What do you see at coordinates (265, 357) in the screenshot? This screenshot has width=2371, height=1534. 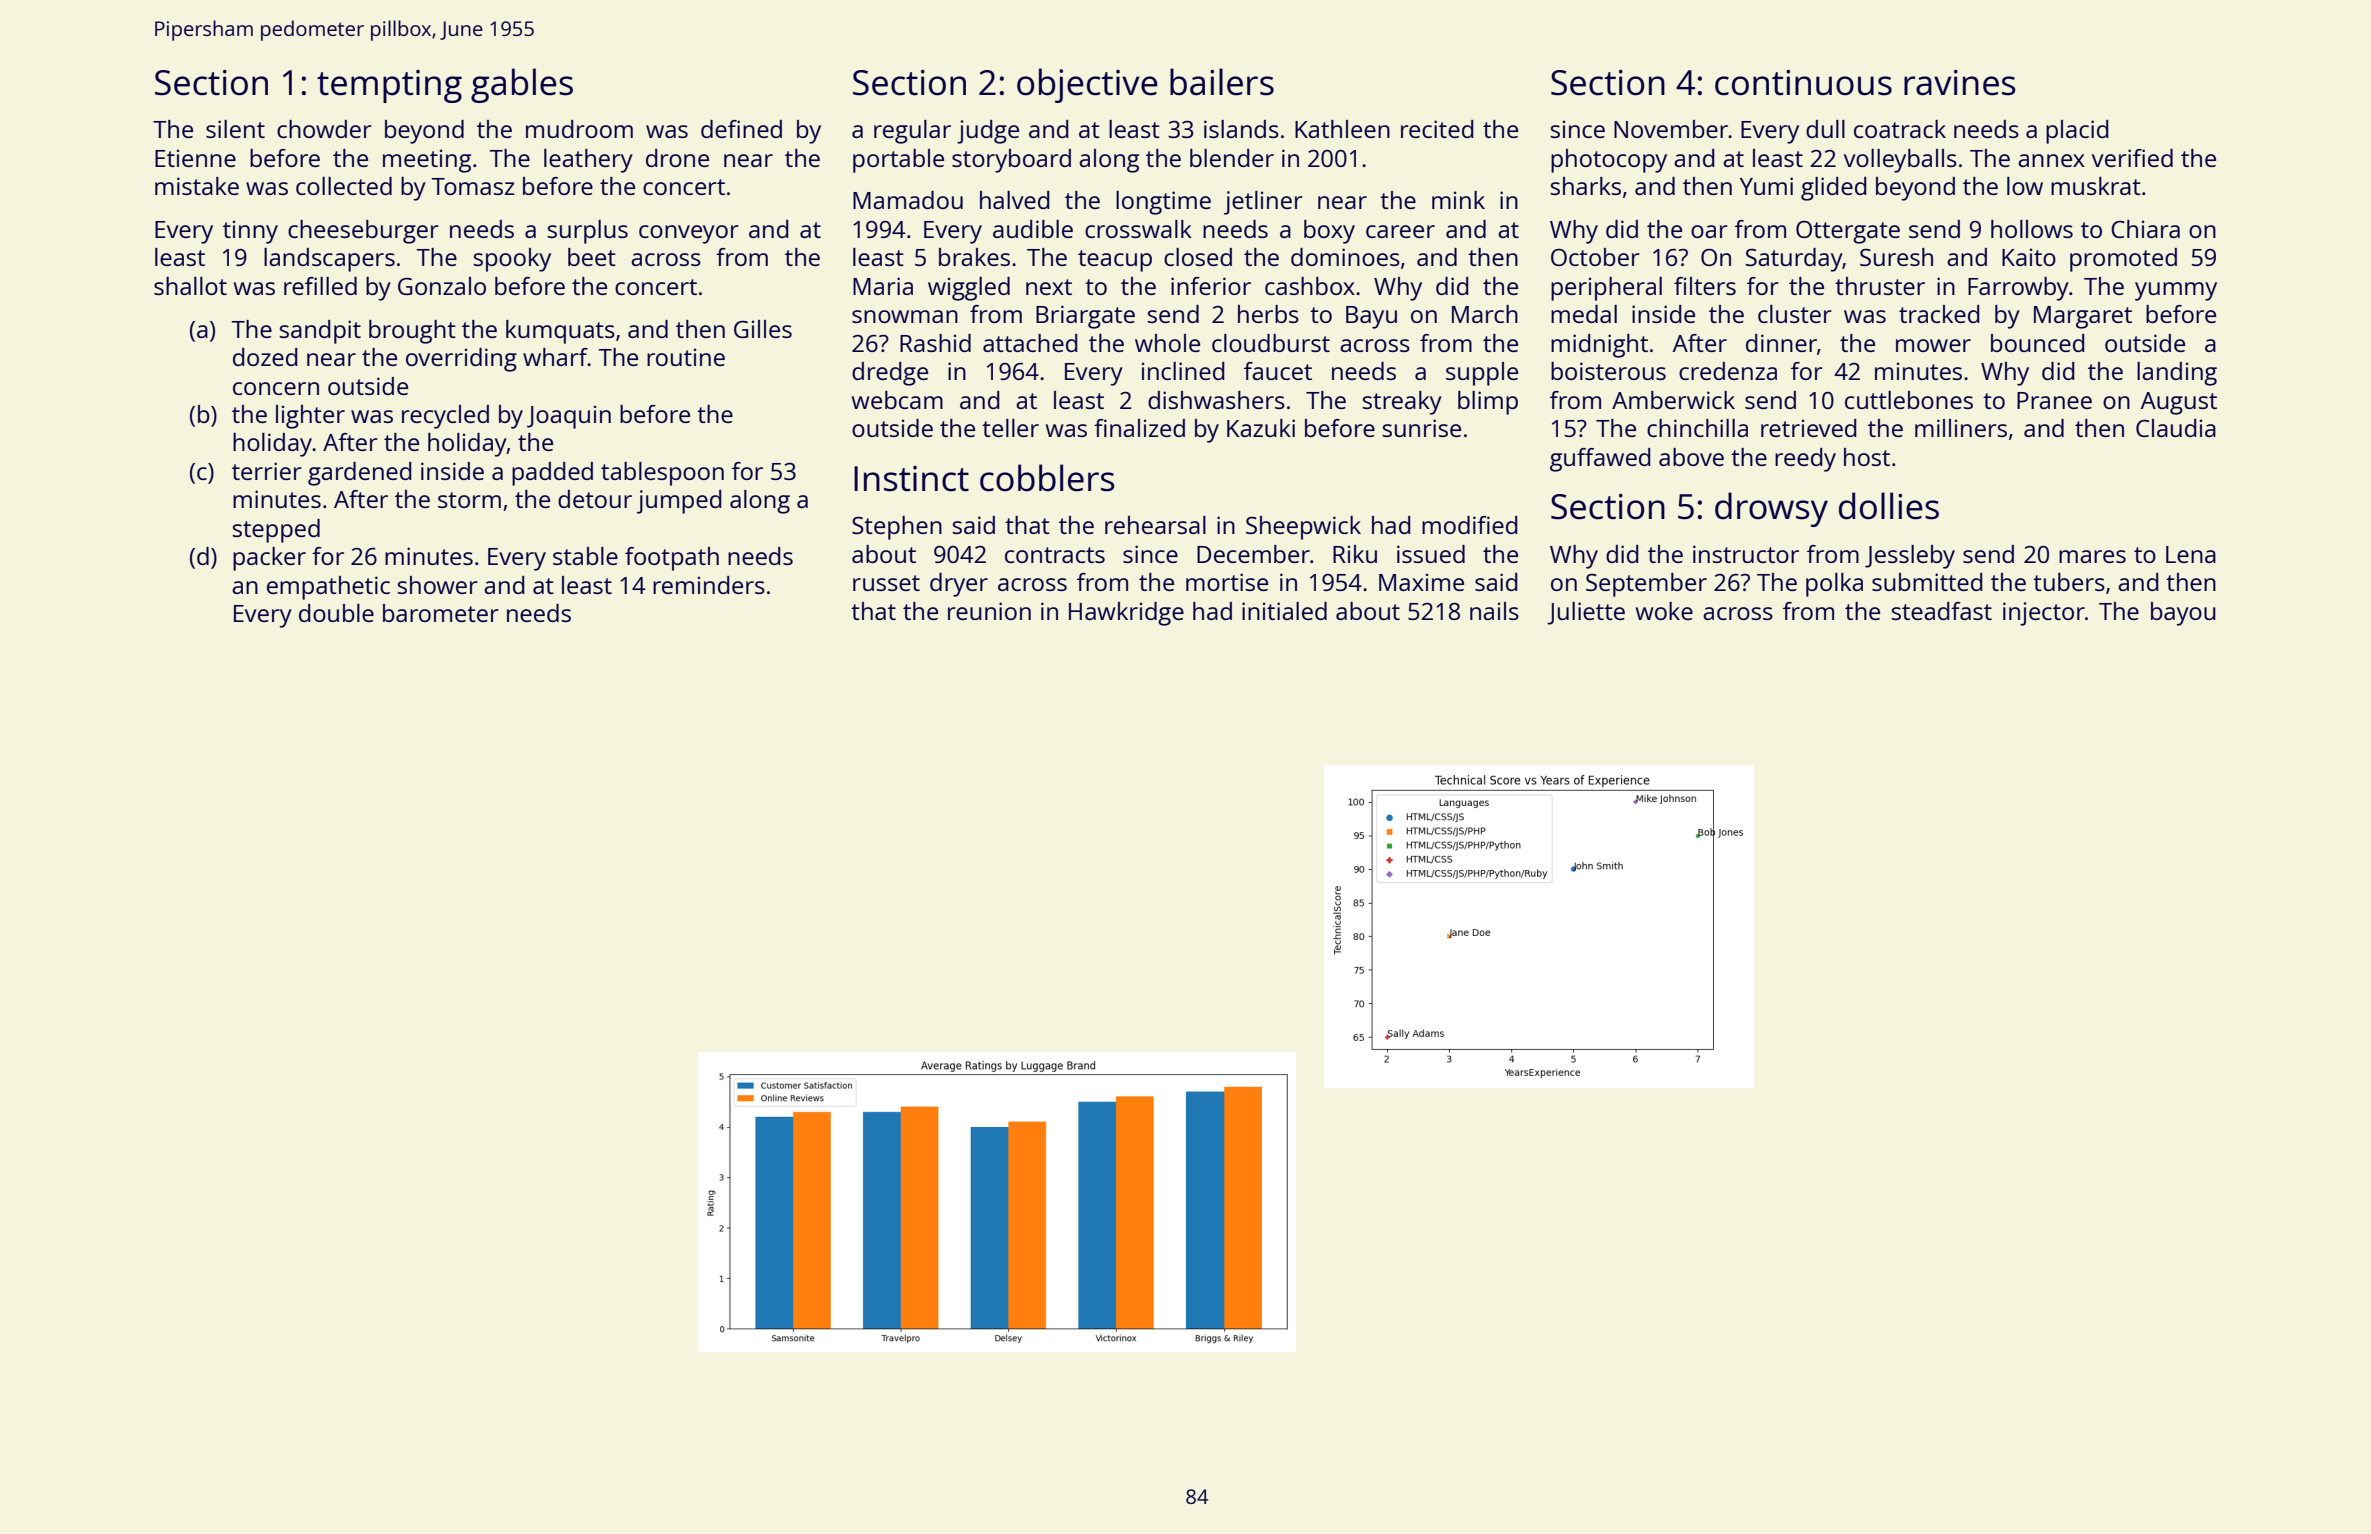 I see `dozed` at bounding box center [265, 357].
